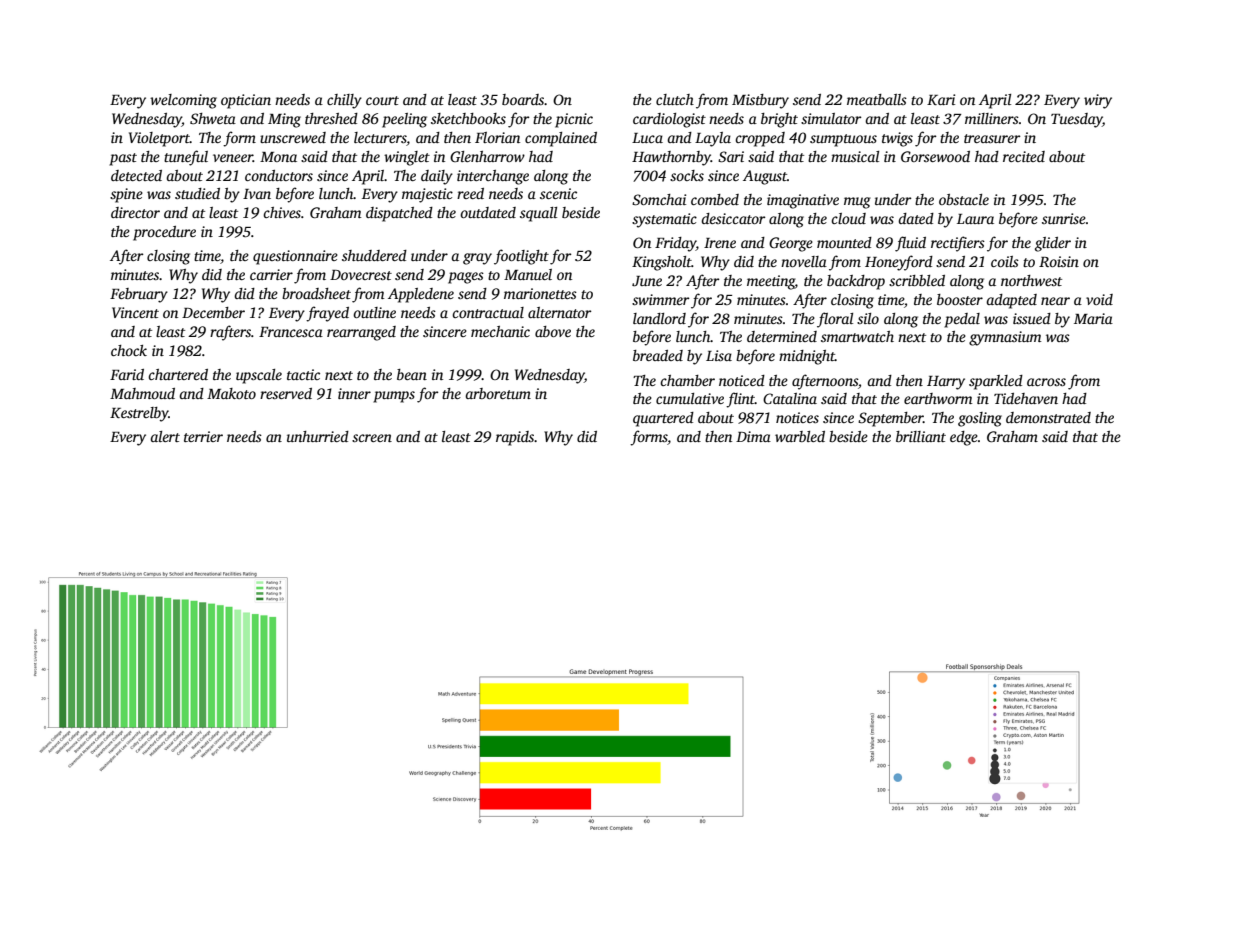  I want to click on rapids, so click(515, 438).
